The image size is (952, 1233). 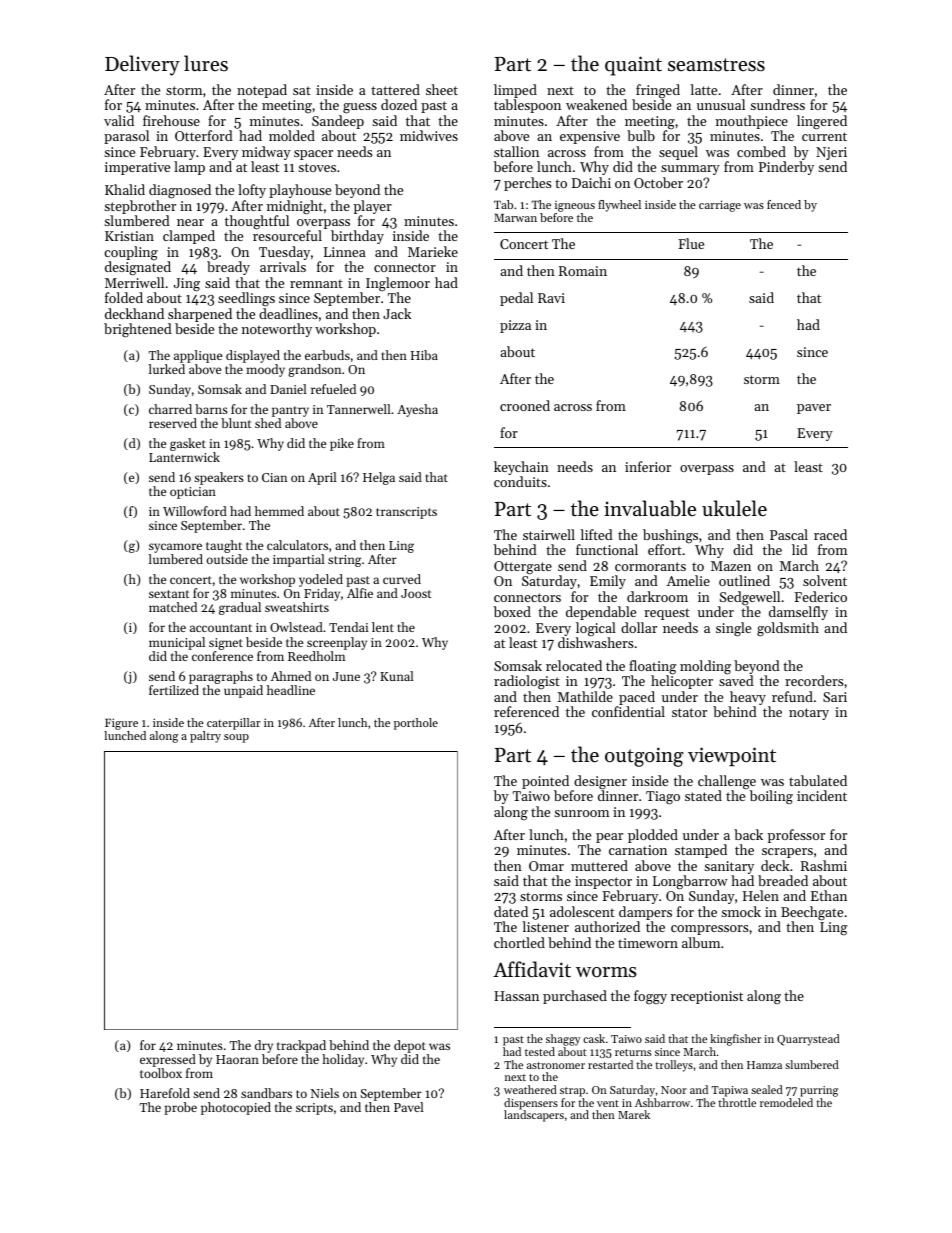 What do you see at coordinates (177, 643) in the screenshot?
I see `municipal` at bounding box center [177, 643].
